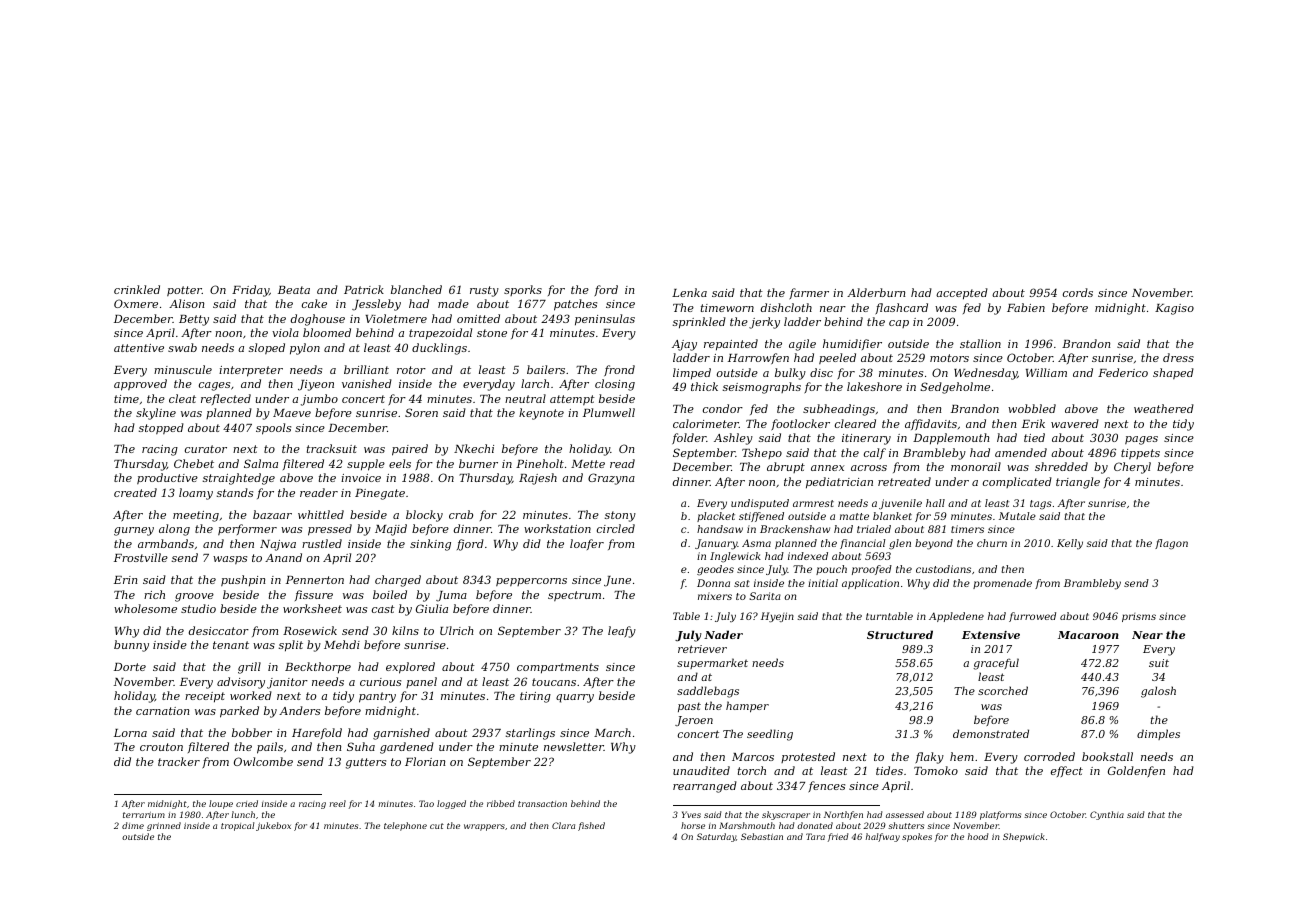  I want to click on cap, so click(899, 324).
